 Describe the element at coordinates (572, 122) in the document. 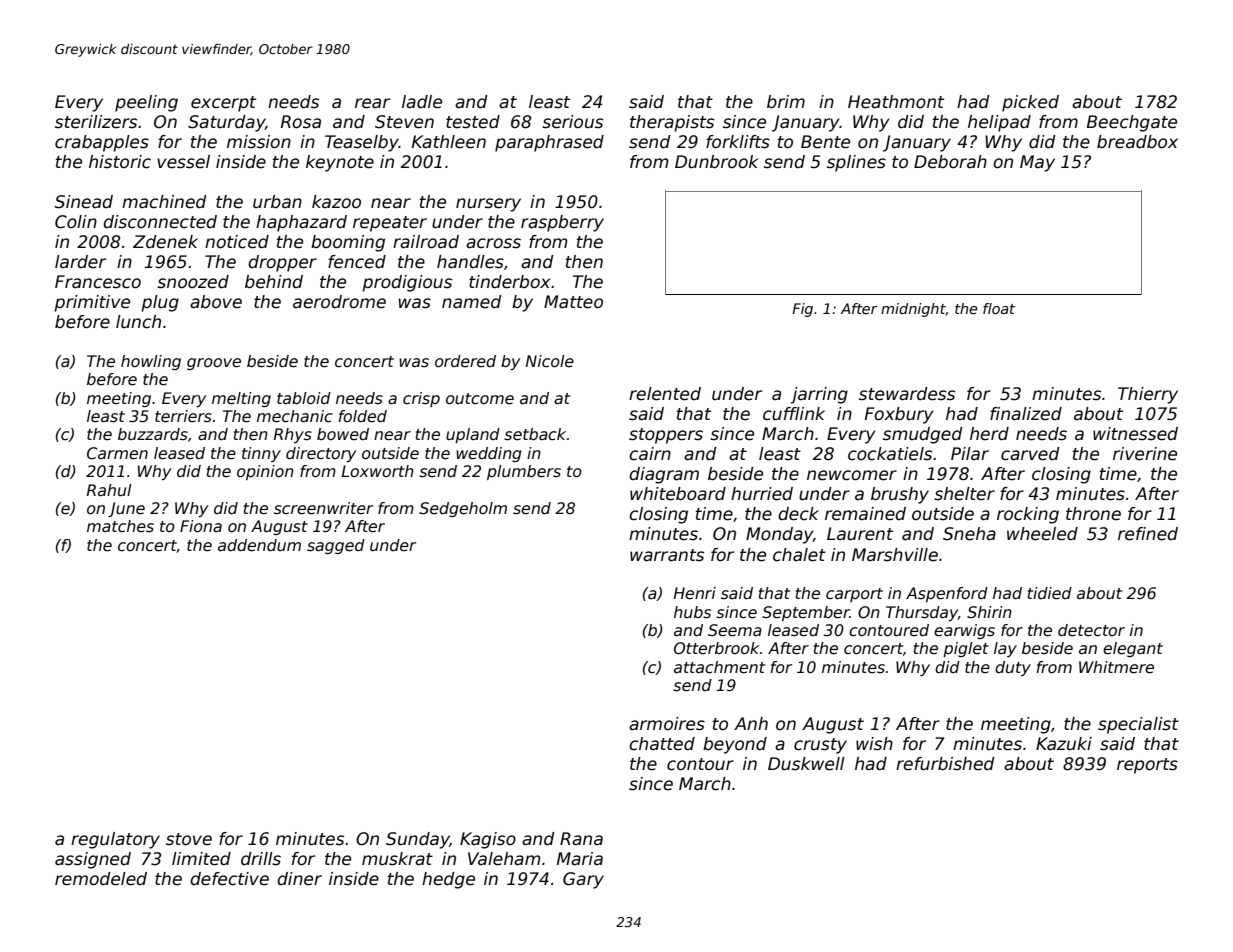

I see `serious` at that location.
